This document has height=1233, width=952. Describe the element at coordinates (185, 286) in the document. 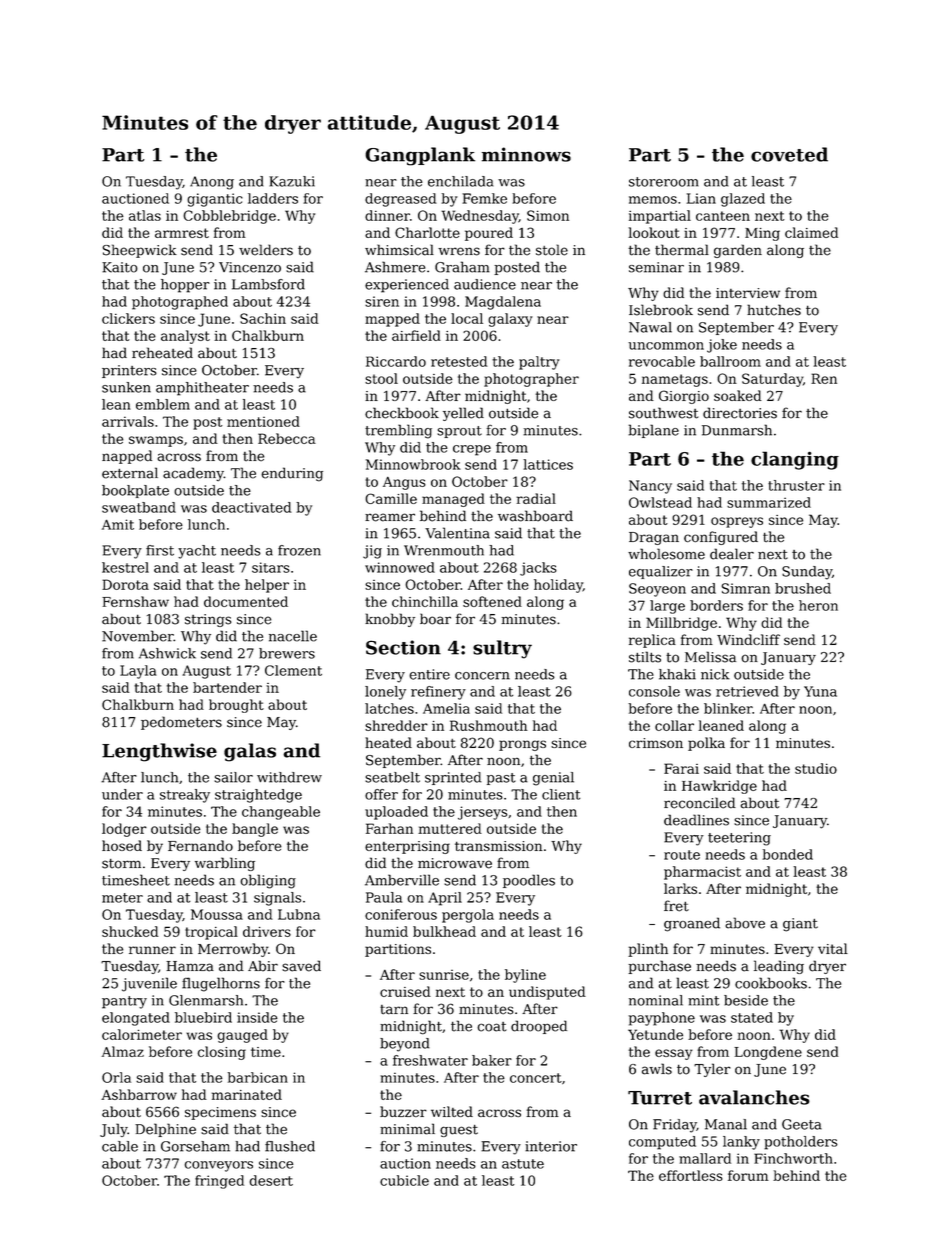

I see `hopper` at that location.
